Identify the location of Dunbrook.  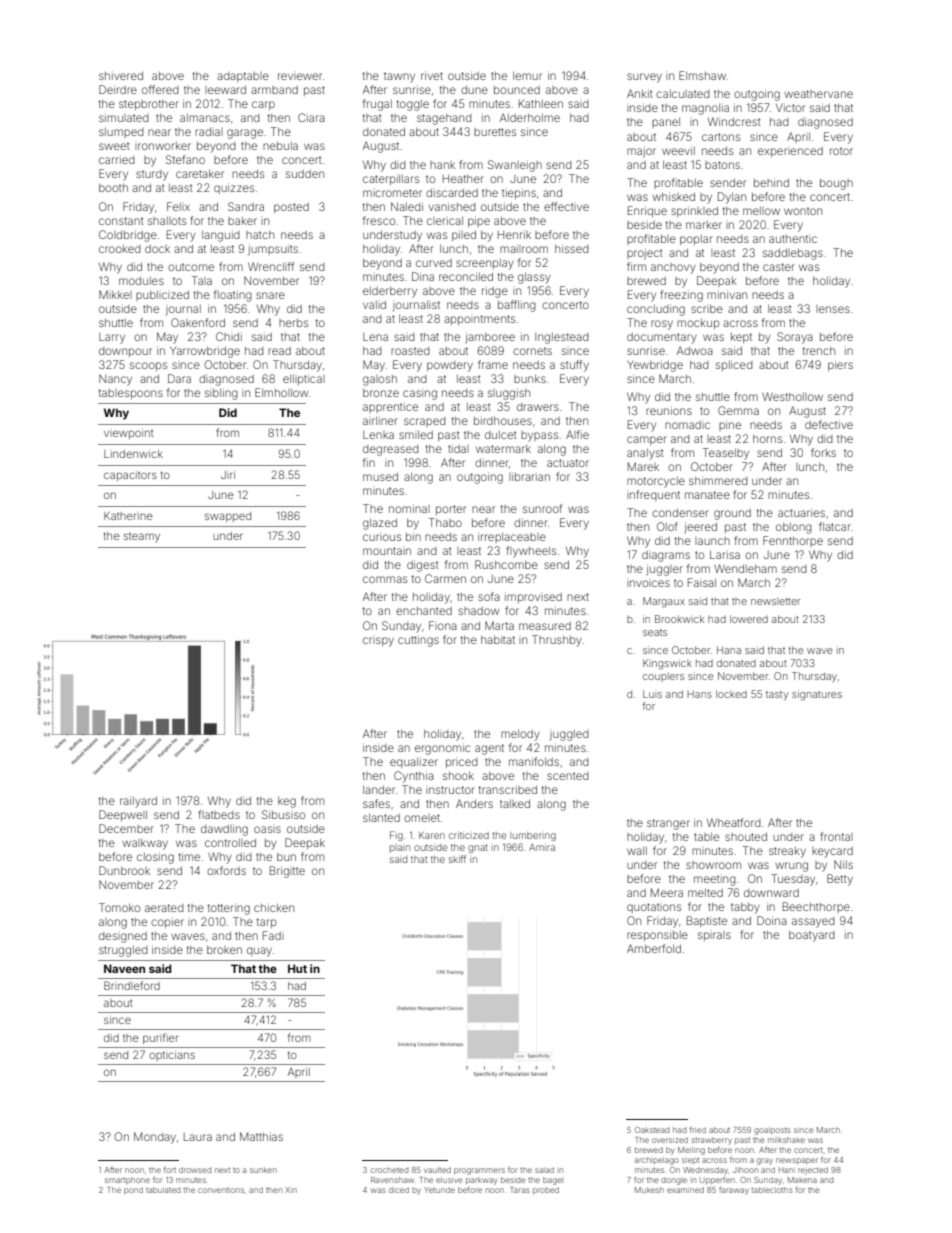
(124, 870).
